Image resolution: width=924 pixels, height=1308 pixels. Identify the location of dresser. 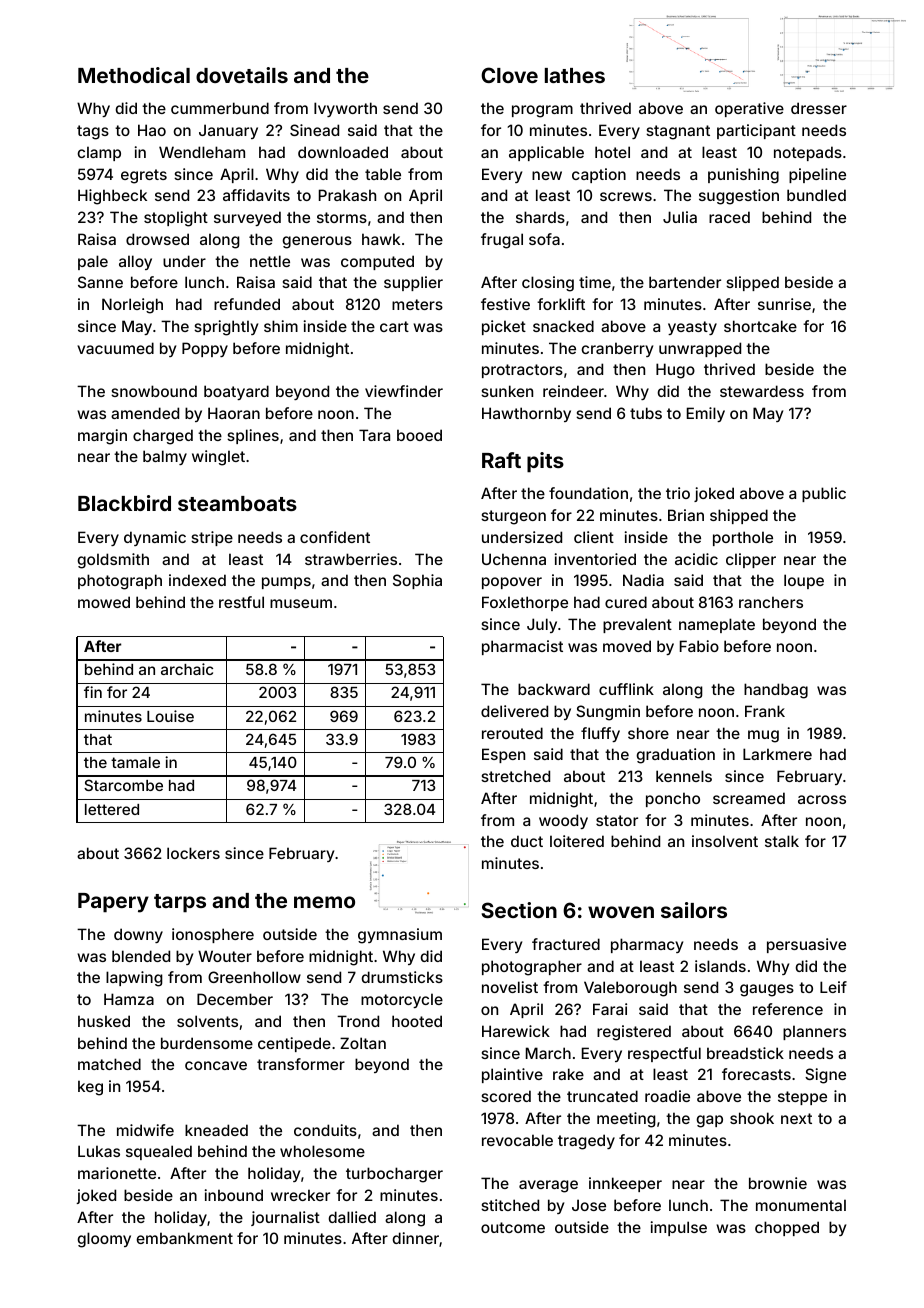
(819, 108).
